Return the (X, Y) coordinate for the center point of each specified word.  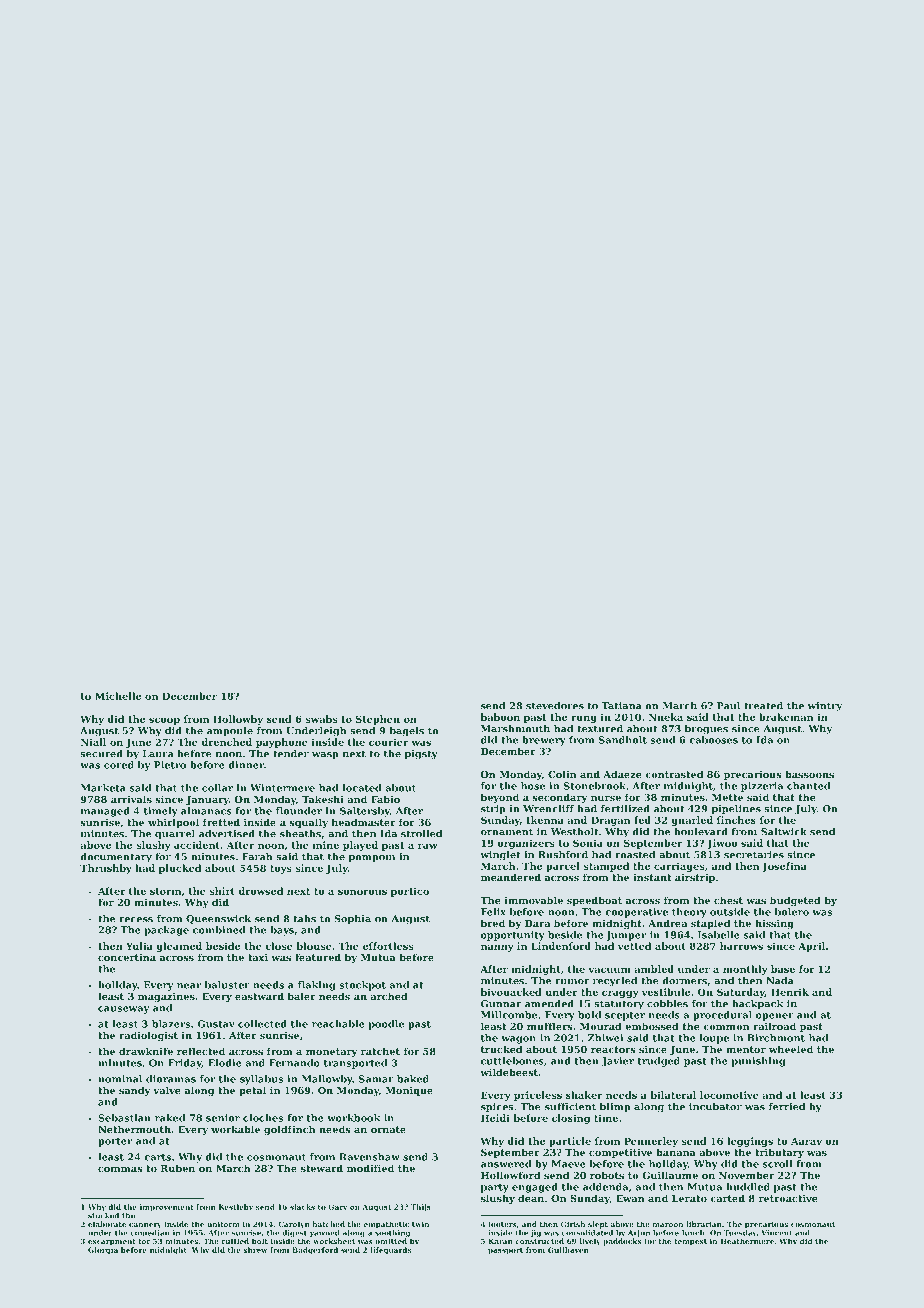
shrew (255, 1250)
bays (282, 931)
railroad (774, 1026)
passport (505, 1251)
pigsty (421, 755)
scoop (164, 721)
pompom (372, 859)
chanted (808, 786)
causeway (123, 1010)
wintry (825, 707)
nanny (497, 948)
